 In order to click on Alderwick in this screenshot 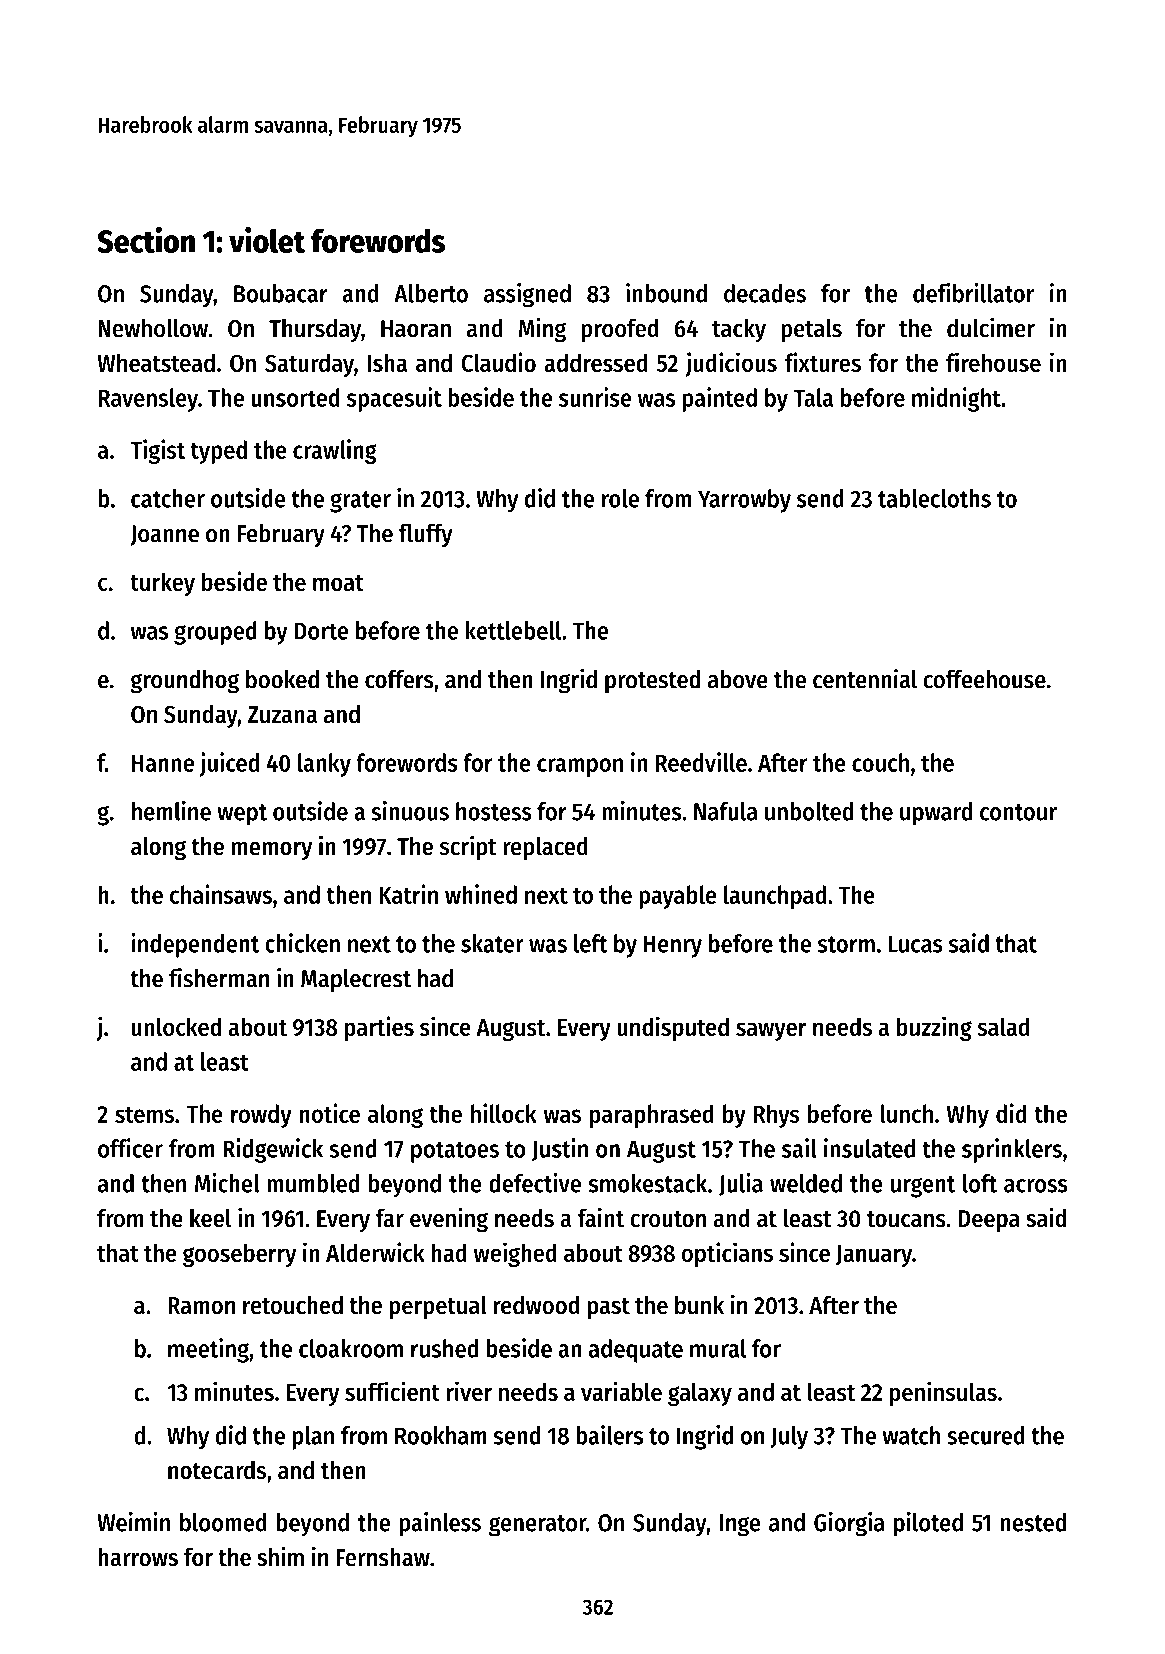, I will do `click(375, 1252)`.
